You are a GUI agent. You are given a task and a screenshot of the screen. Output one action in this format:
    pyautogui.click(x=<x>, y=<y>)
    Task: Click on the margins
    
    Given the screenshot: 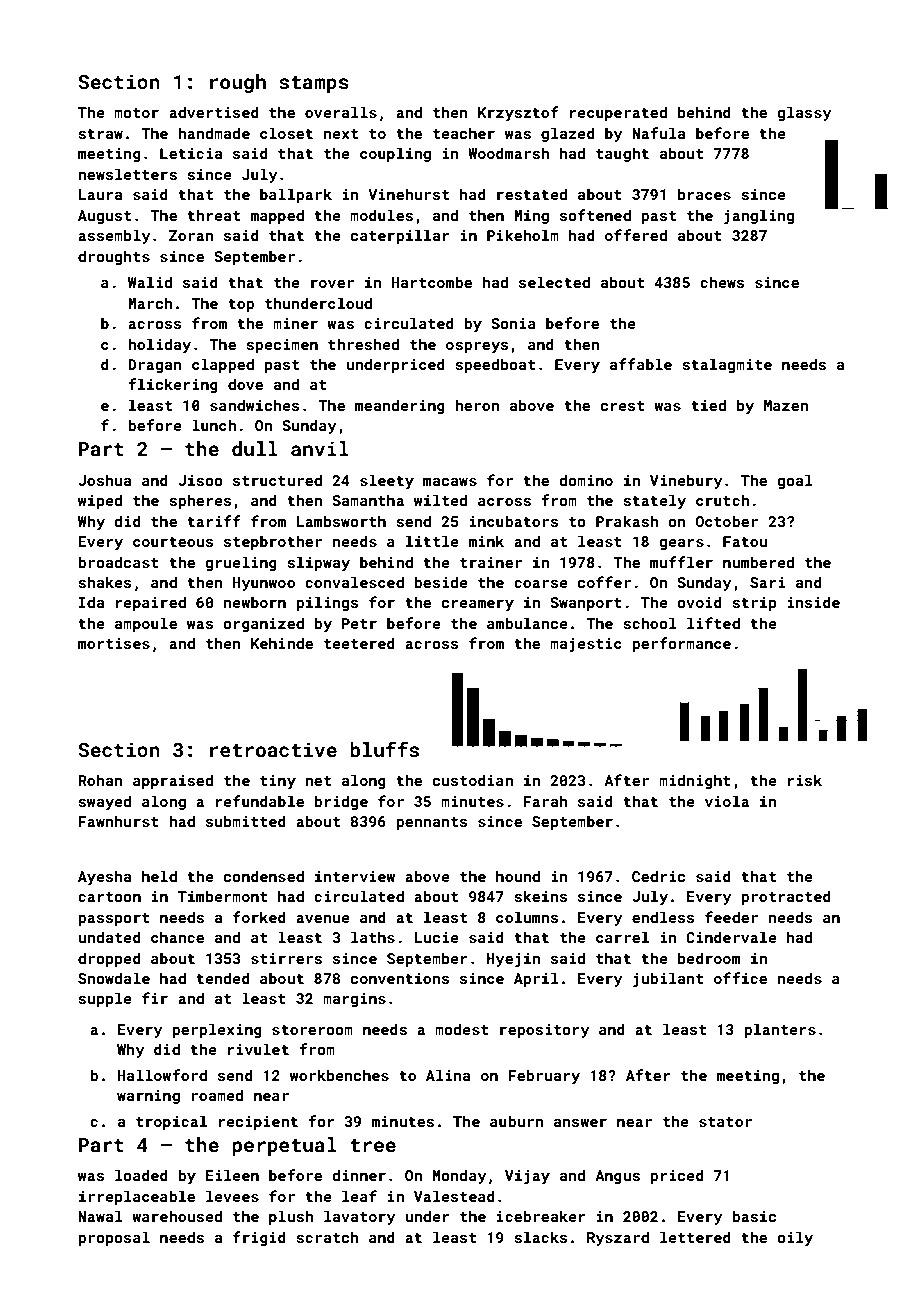 What is the action you would take?
    pyautogui.click(x=354, y=1000)
